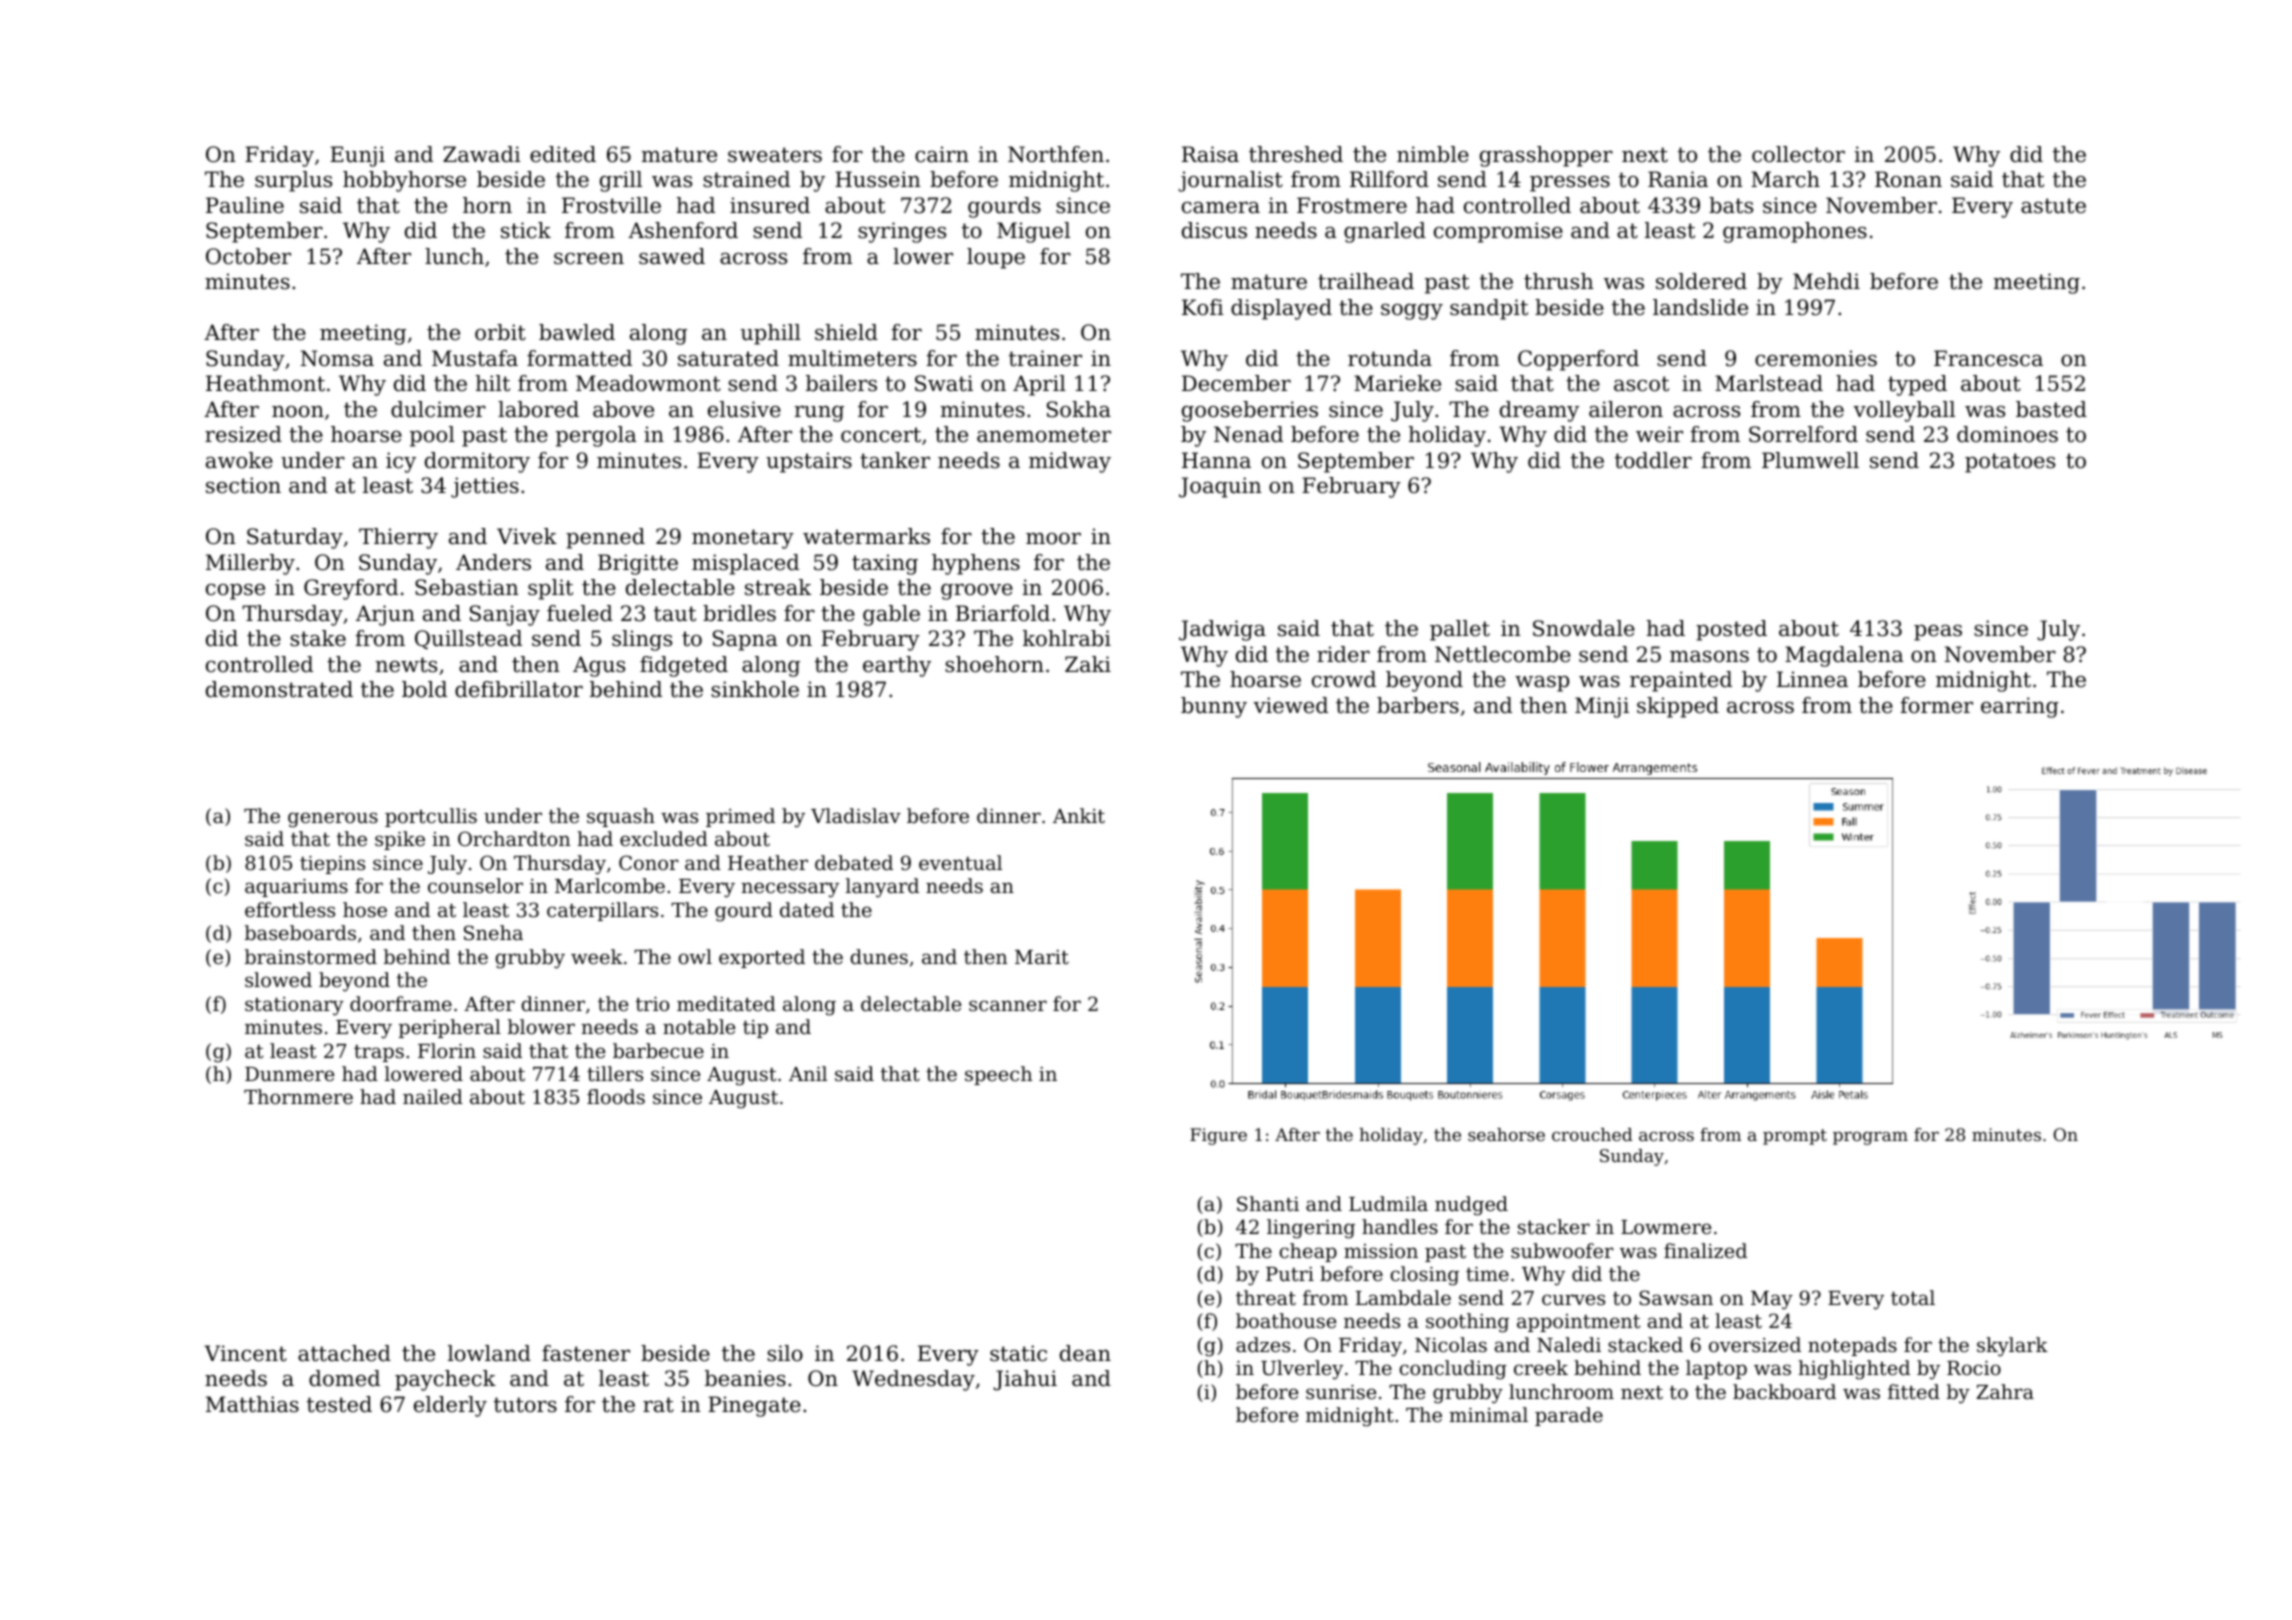  I want to click on tutors, so click(525, 1405).
